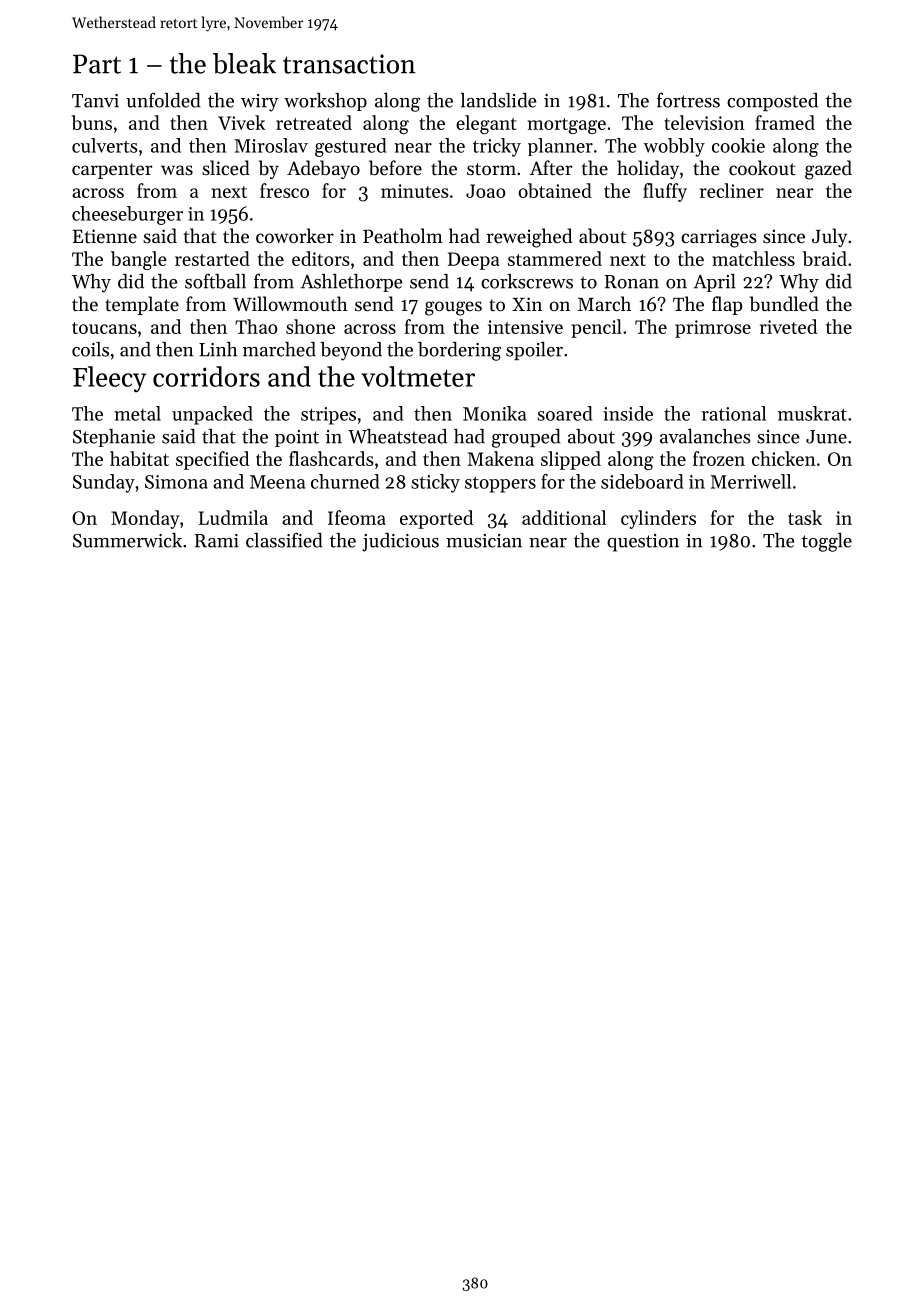 Image resolution: width=924 pixels, height=1308 pixels. What do you see at coordinates (497, 147) in the screenshot?
I see `tricky` at bounding box center [497, 147].
